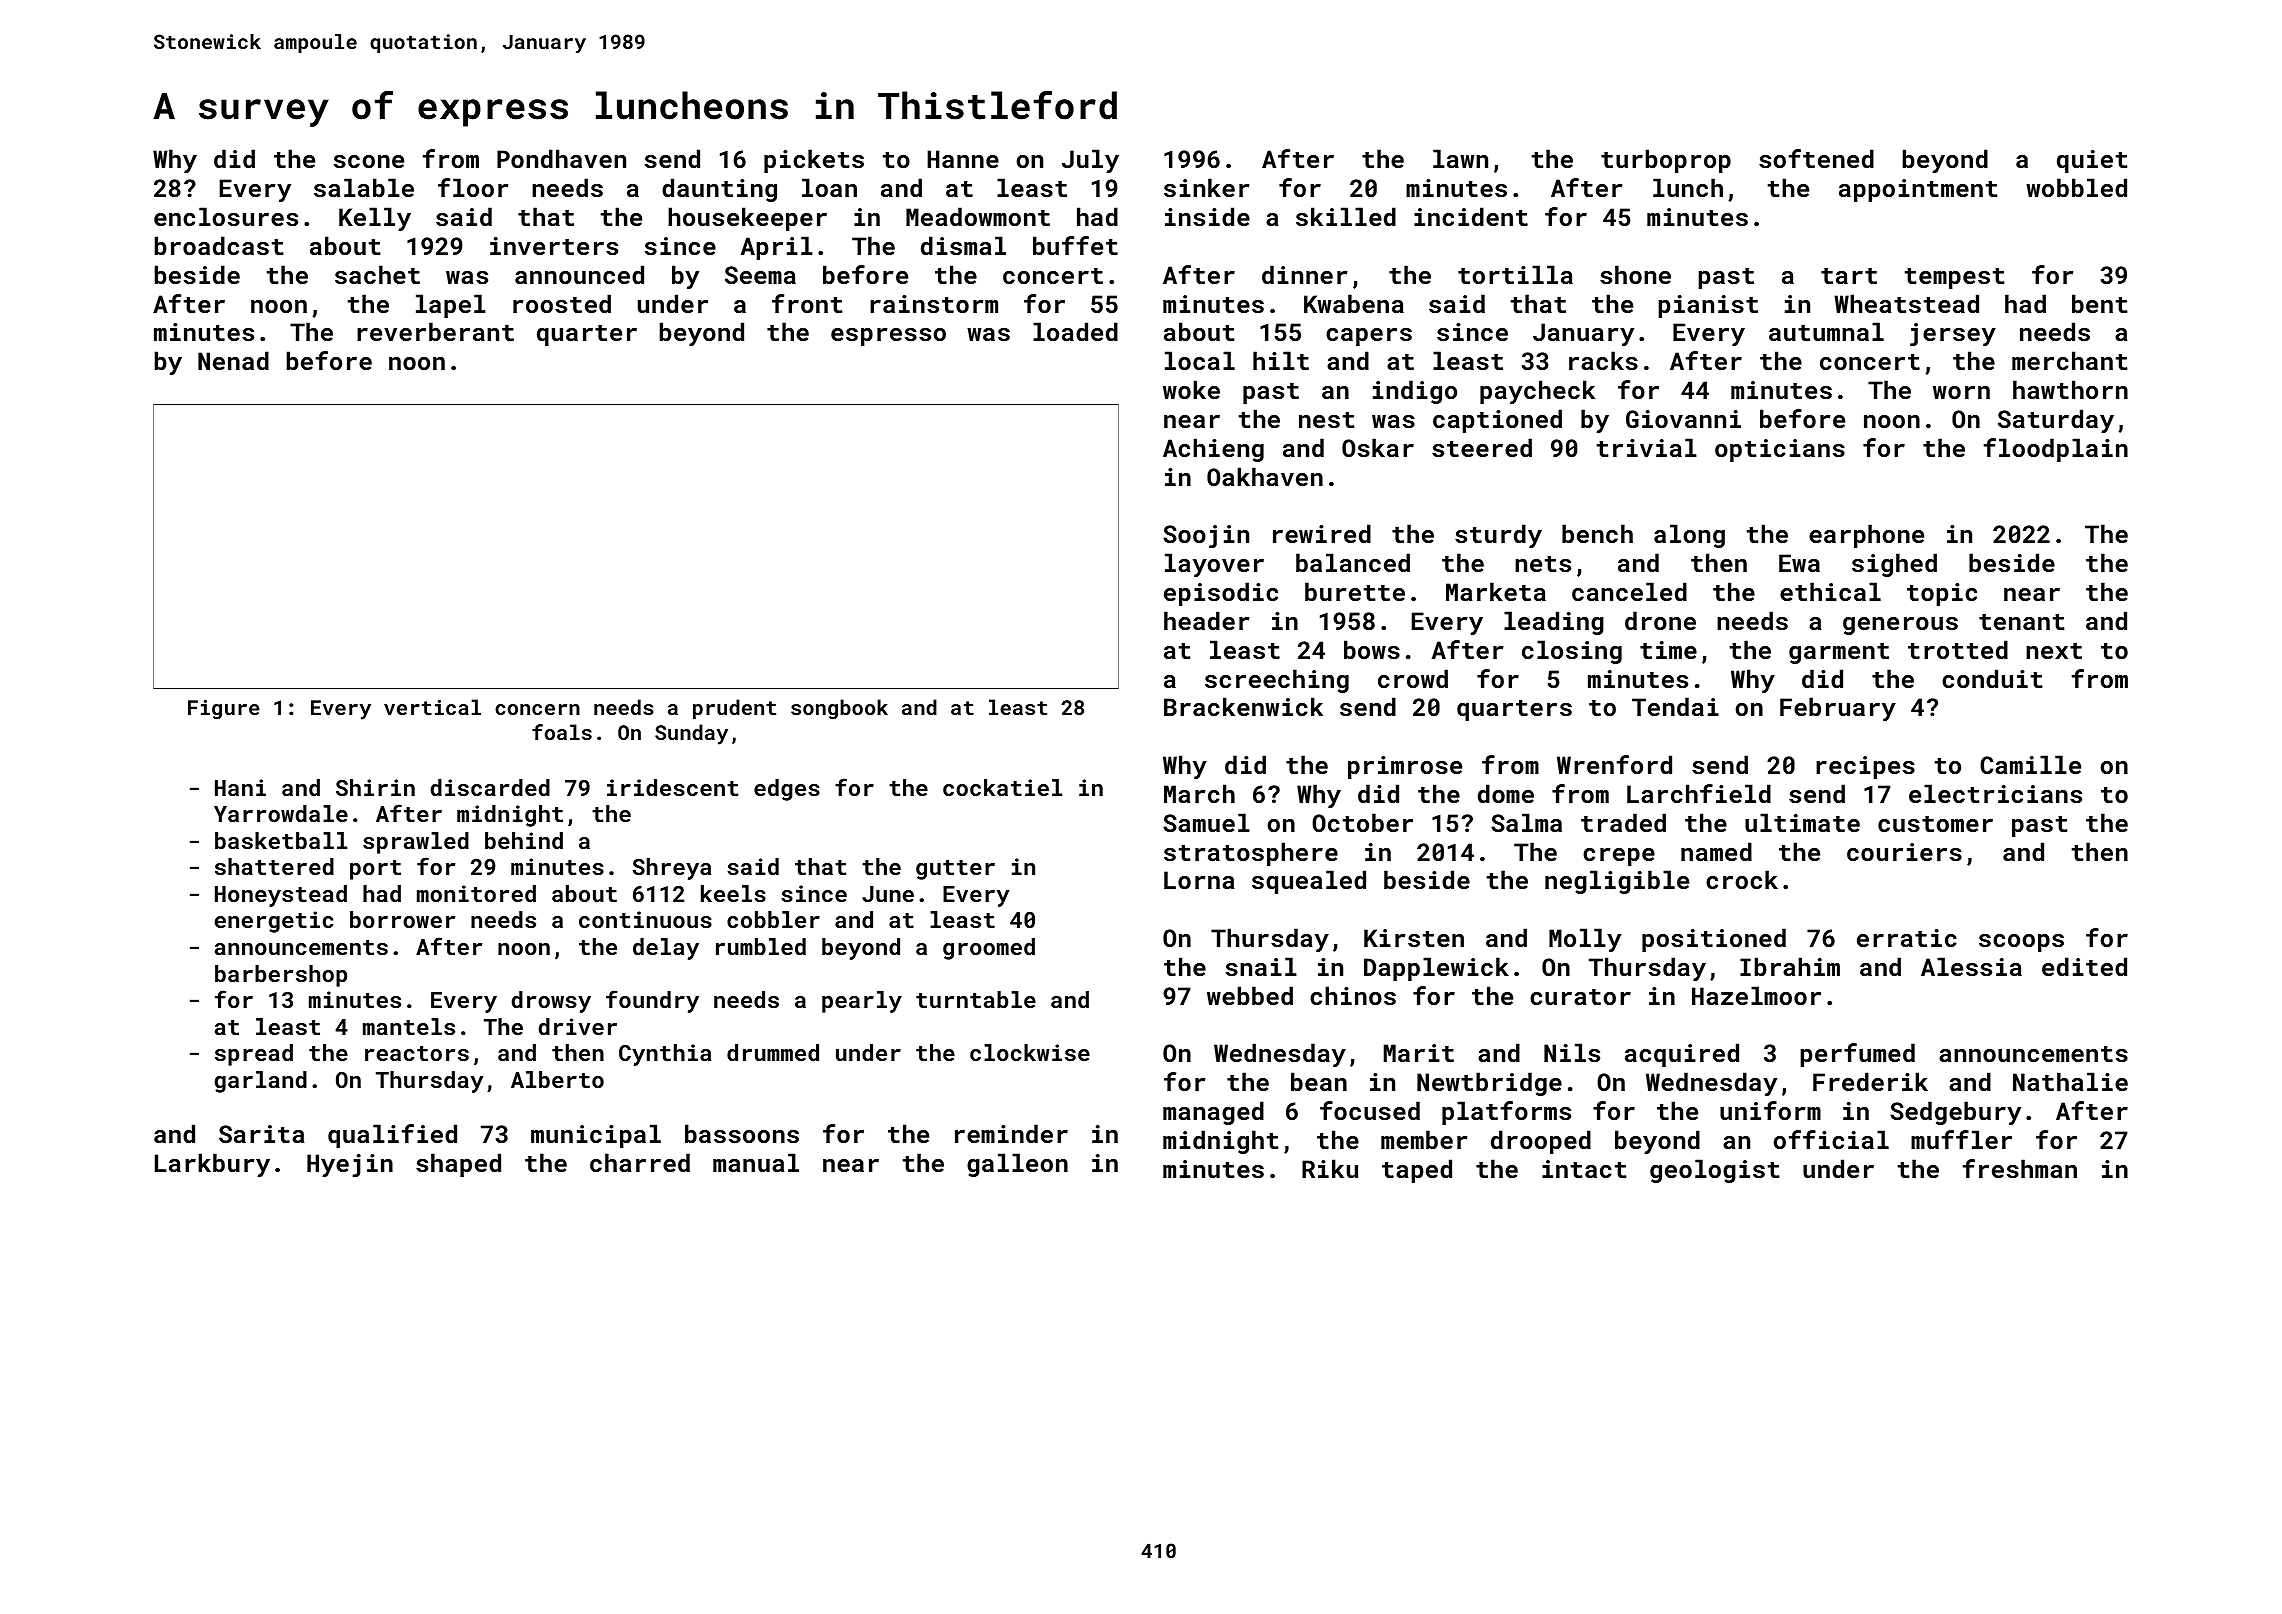 The width and height of the document is (2282, 1614). What do you see at coordinates (1683, 419) in the document?
I see `Giovanni` at bounding box center [1683, 419].
